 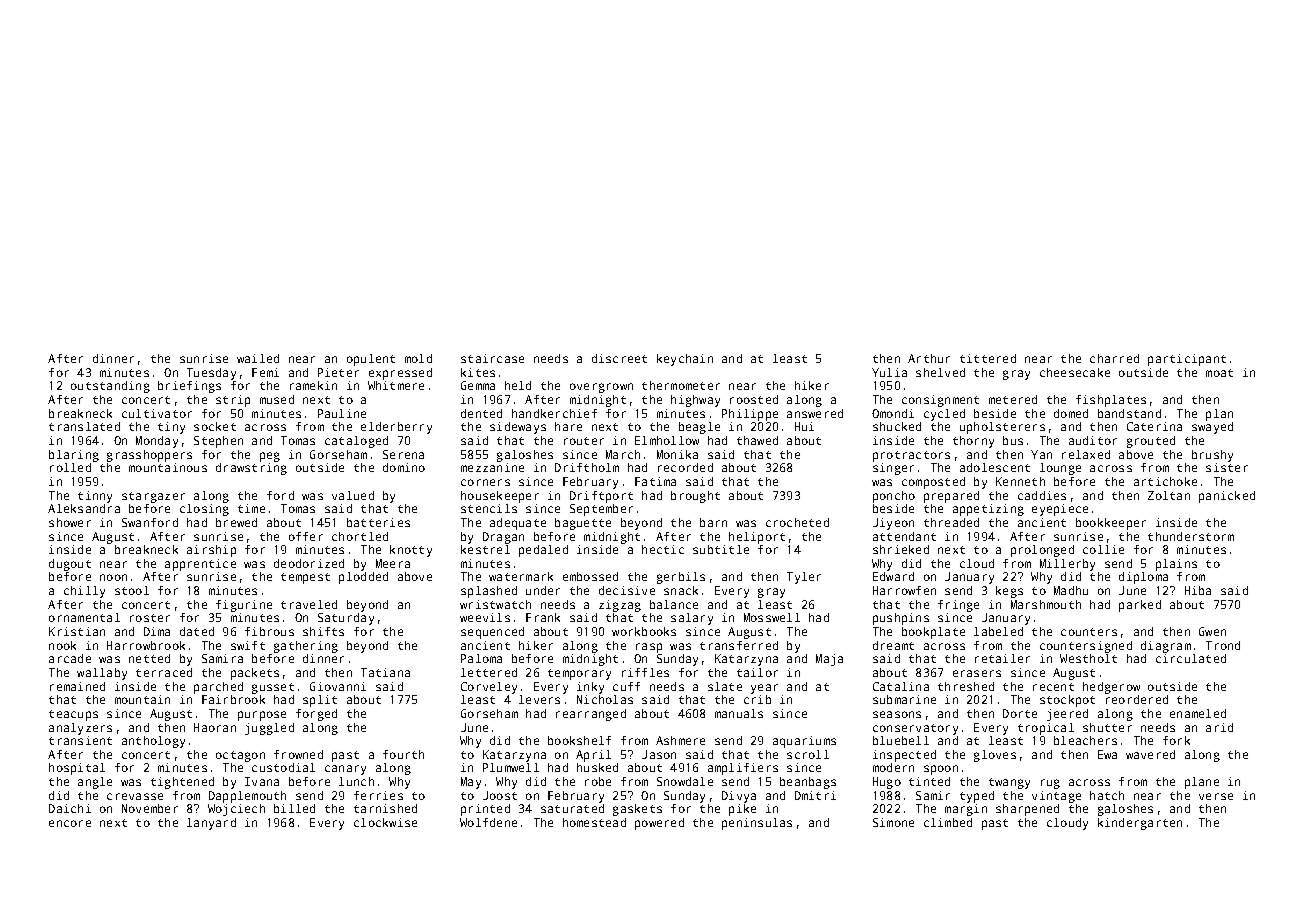 What do you see at coordinates (489, 592) in the page?
I see `splashed` at bounding box center [489, 592].
